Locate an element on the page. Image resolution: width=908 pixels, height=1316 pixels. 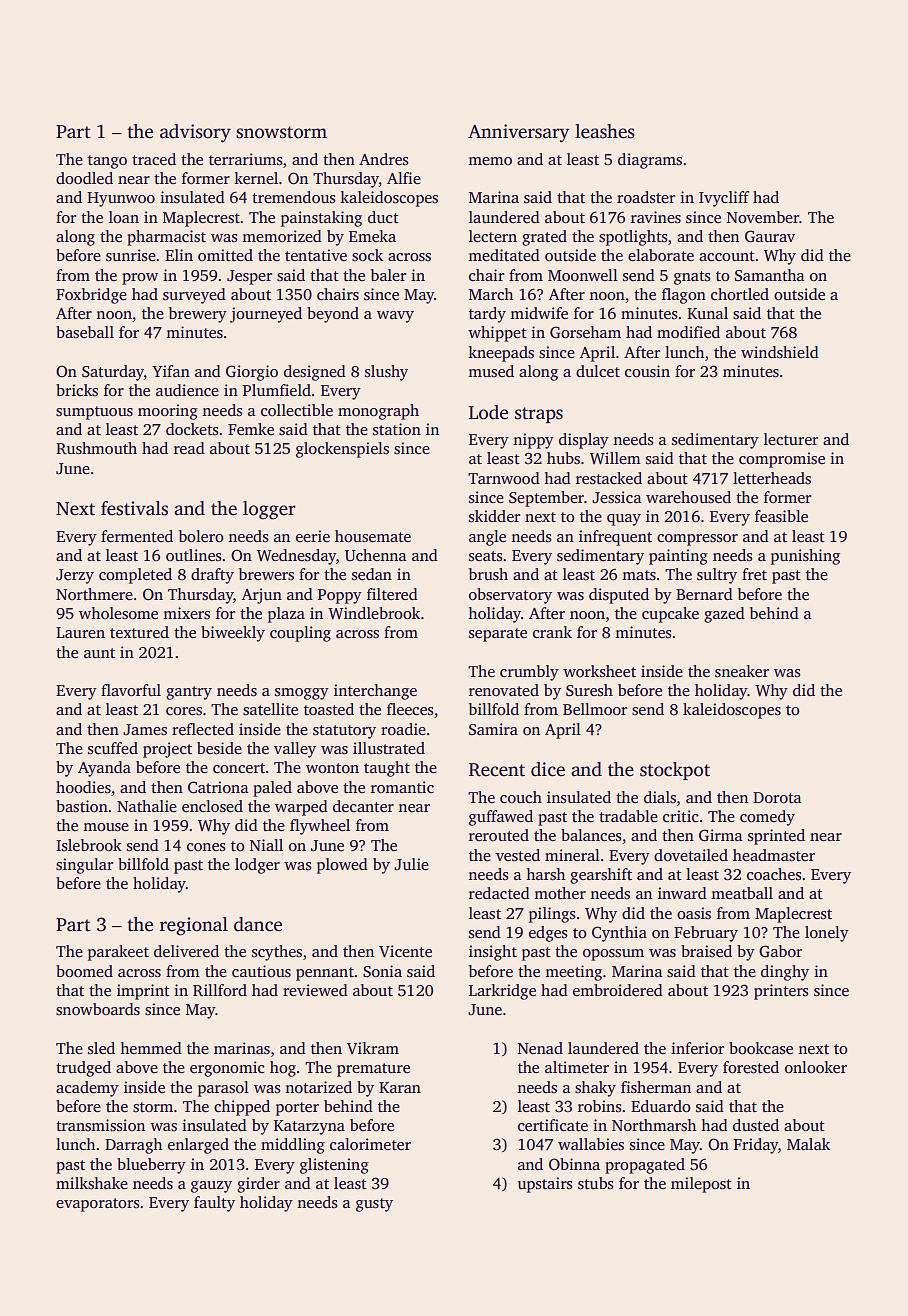
dockets is located at coordinates (192, 429).
